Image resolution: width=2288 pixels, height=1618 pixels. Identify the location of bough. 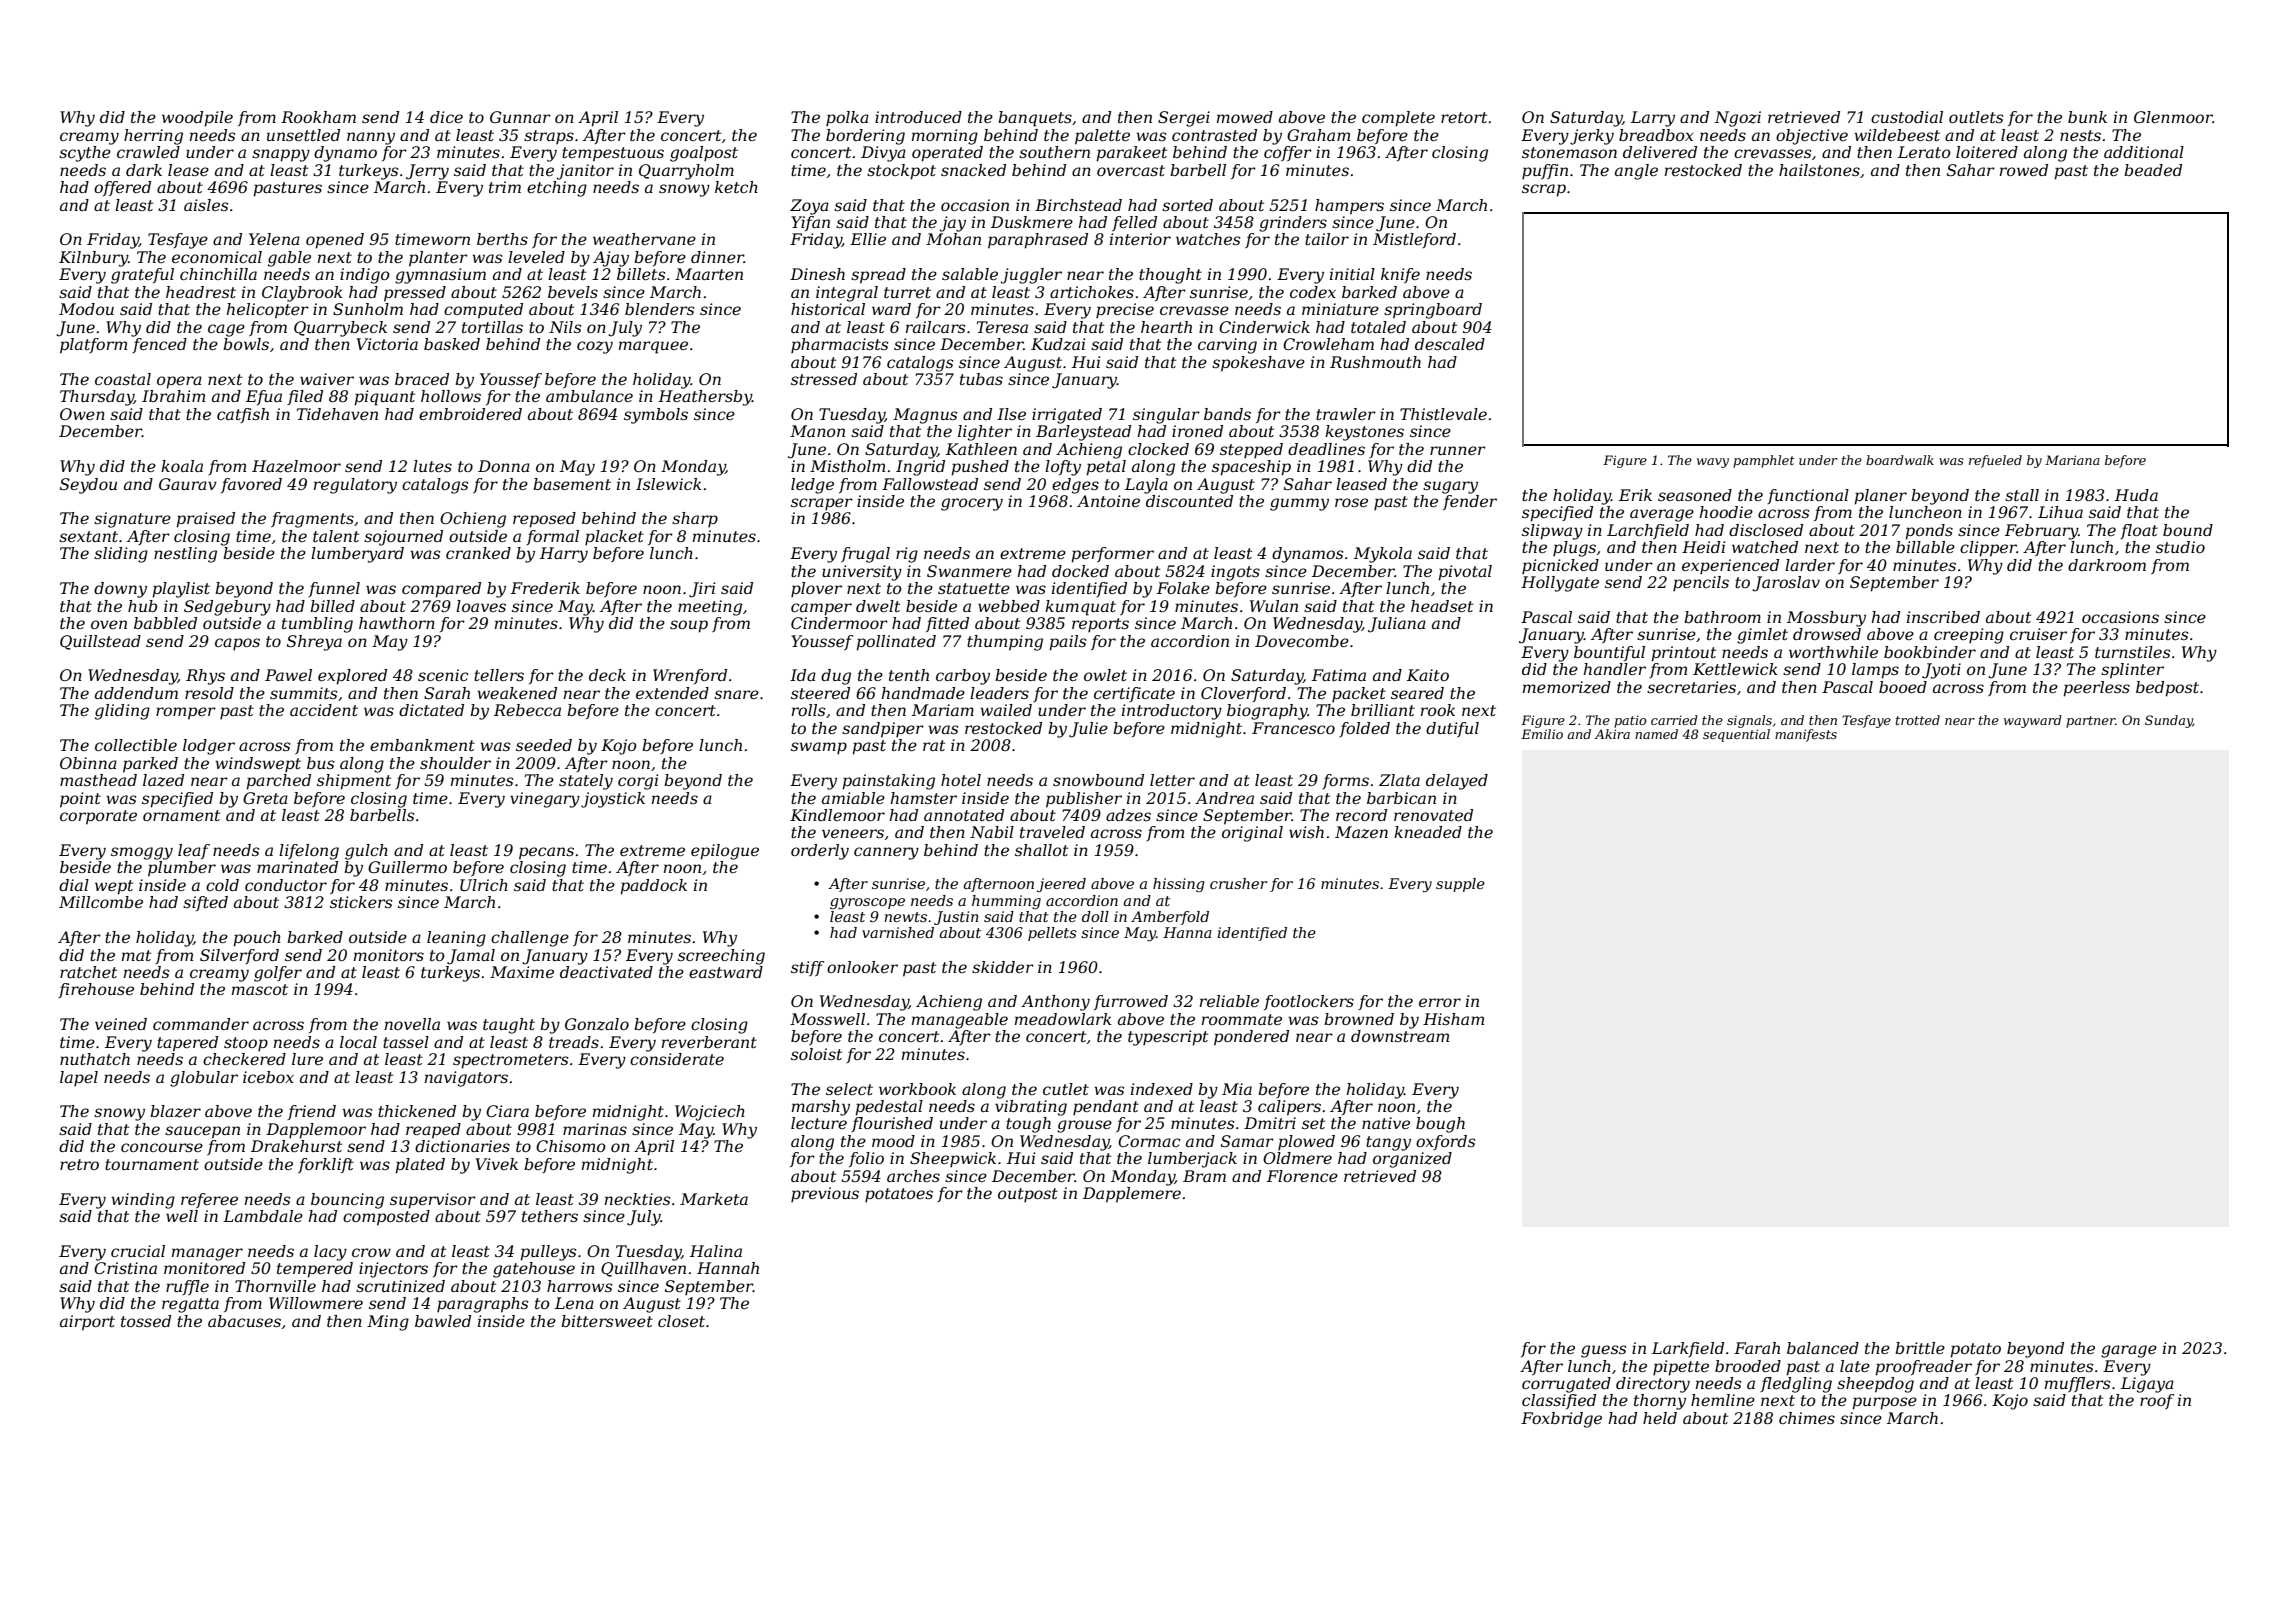
(1440, 1125).
